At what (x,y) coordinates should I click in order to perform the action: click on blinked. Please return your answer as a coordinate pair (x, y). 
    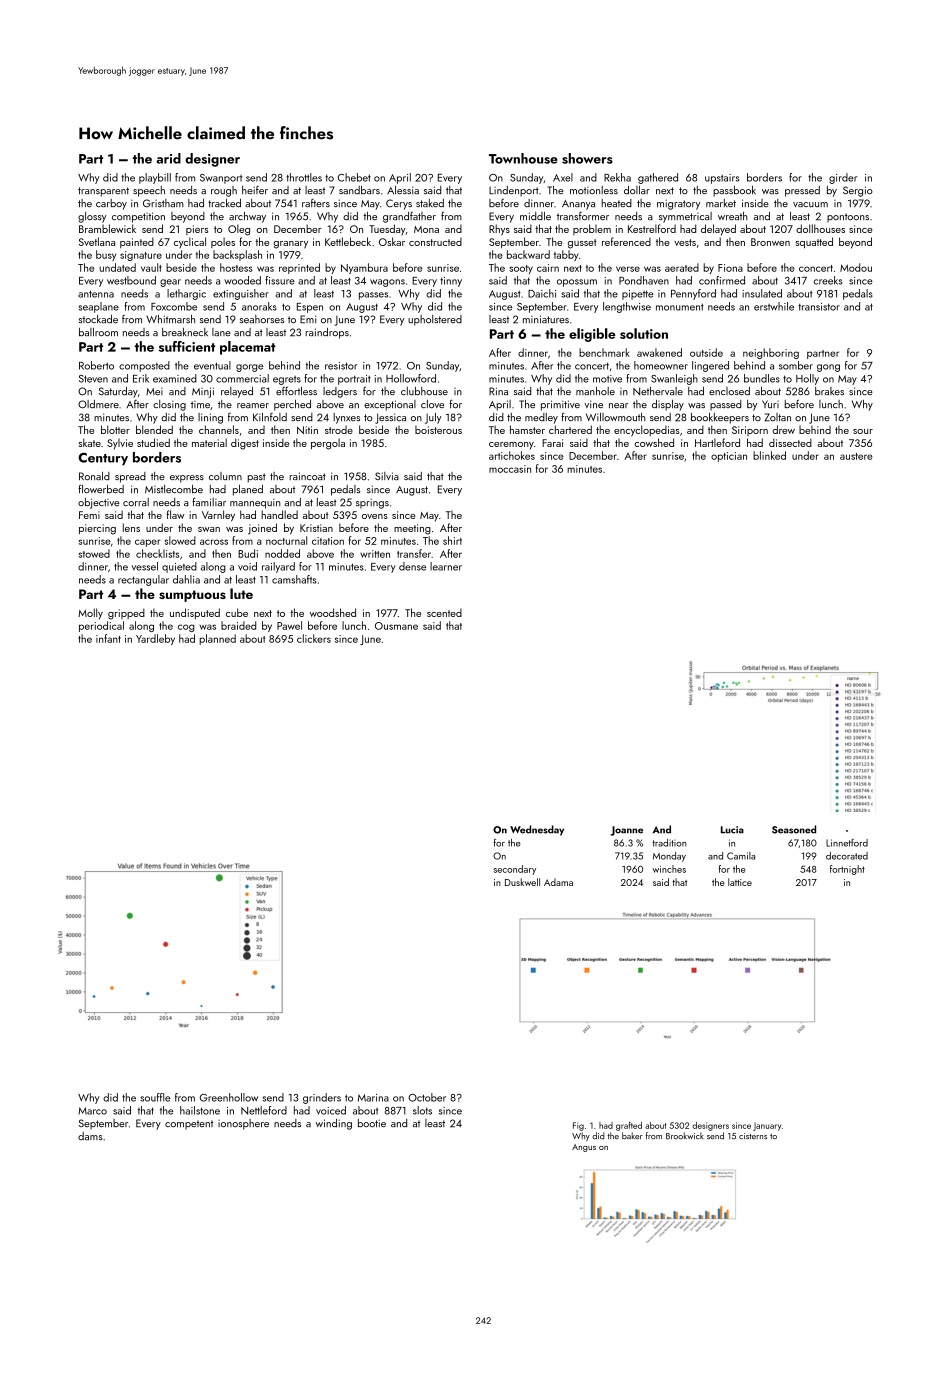
    Looking at the image, I should click on (769, 455).
